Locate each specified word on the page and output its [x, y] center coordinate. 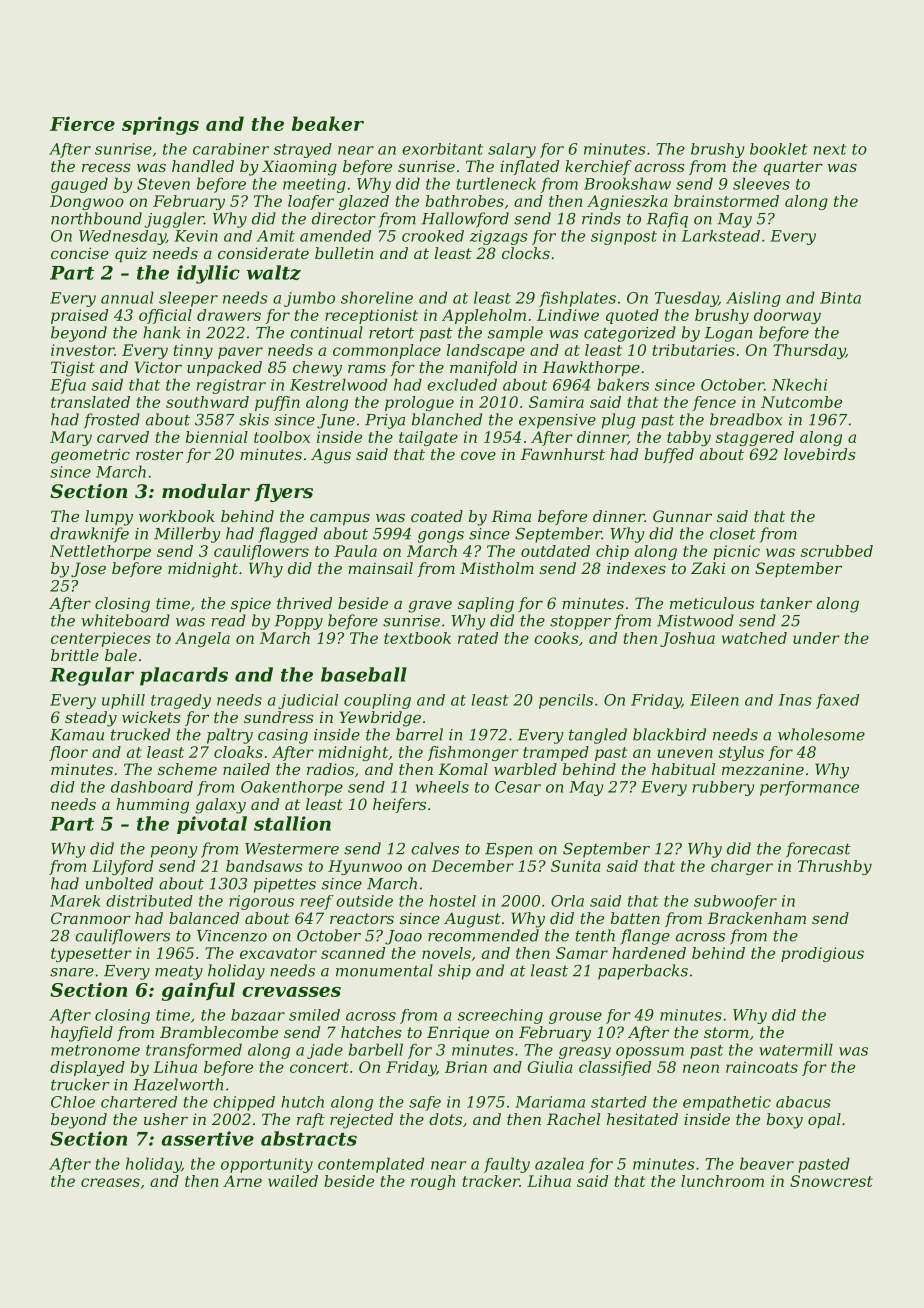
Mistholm [497, 568]
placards [184, 676]
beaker [328, 123]
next [830, 149]
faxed [837, 701]
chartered [139, 1102]
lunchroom [722, 1181]
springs [160, 125]
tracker [491, 1181]
